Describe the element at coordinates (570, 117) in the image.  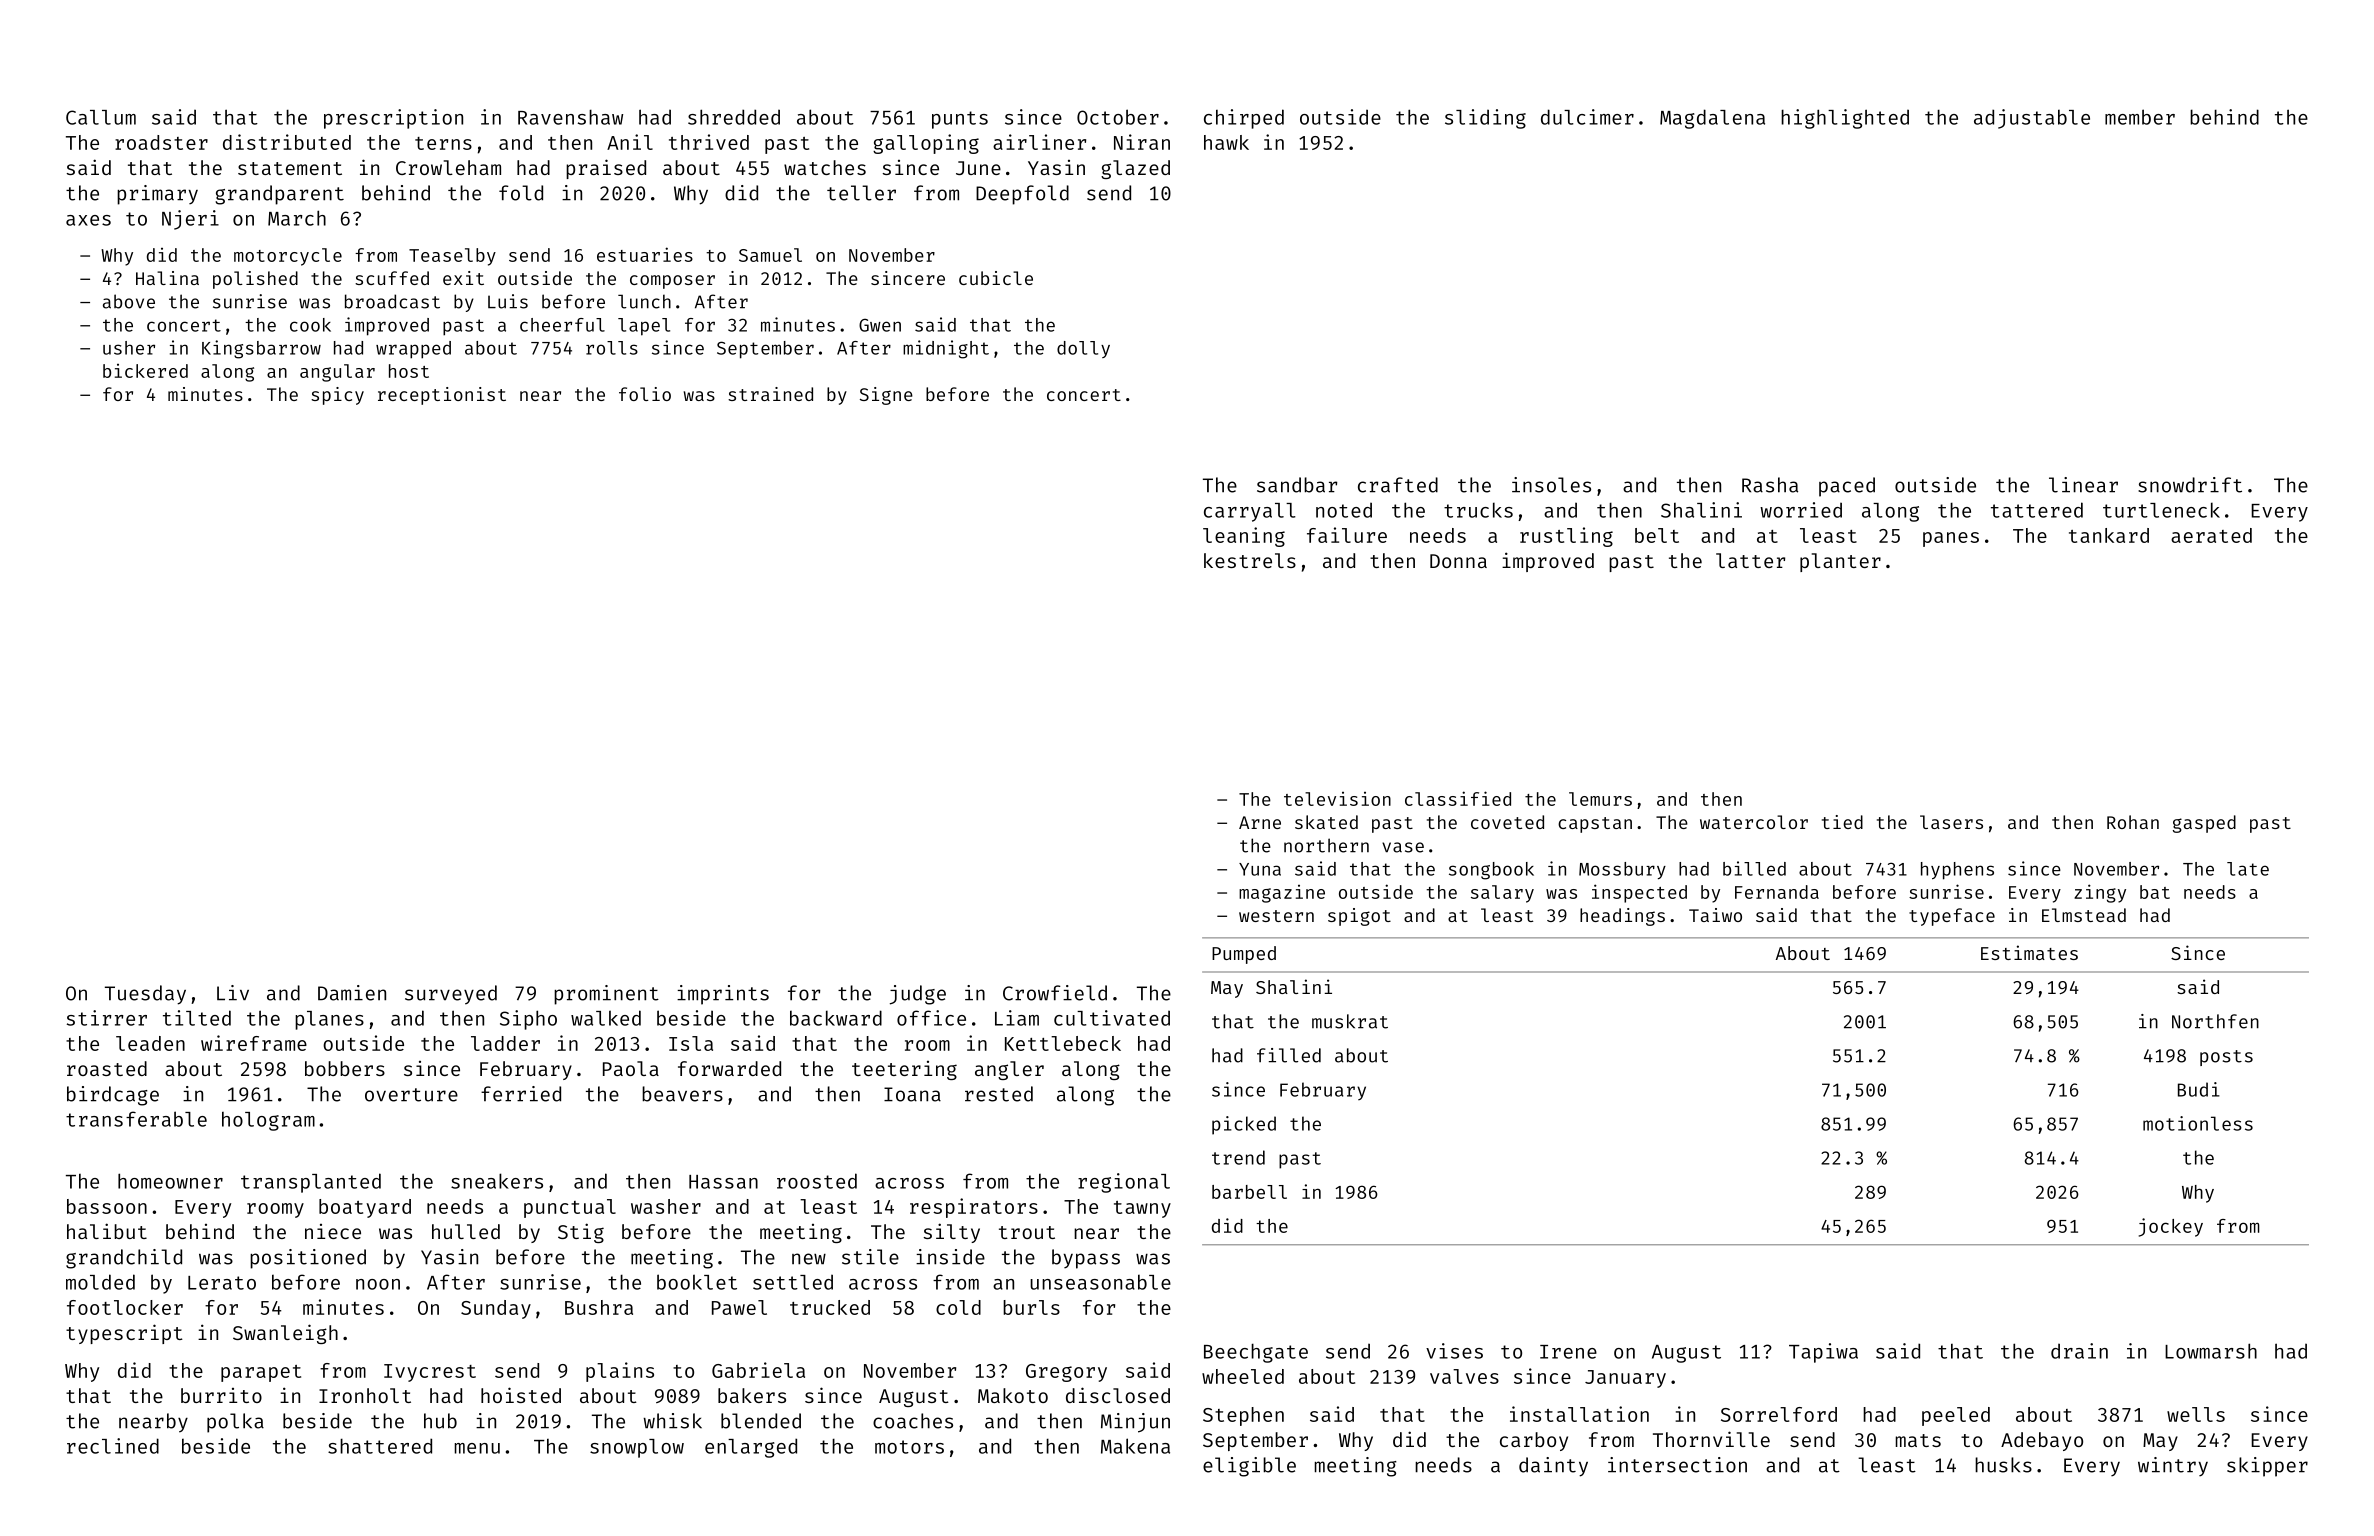
I see `Ravenshaw` at that location.
